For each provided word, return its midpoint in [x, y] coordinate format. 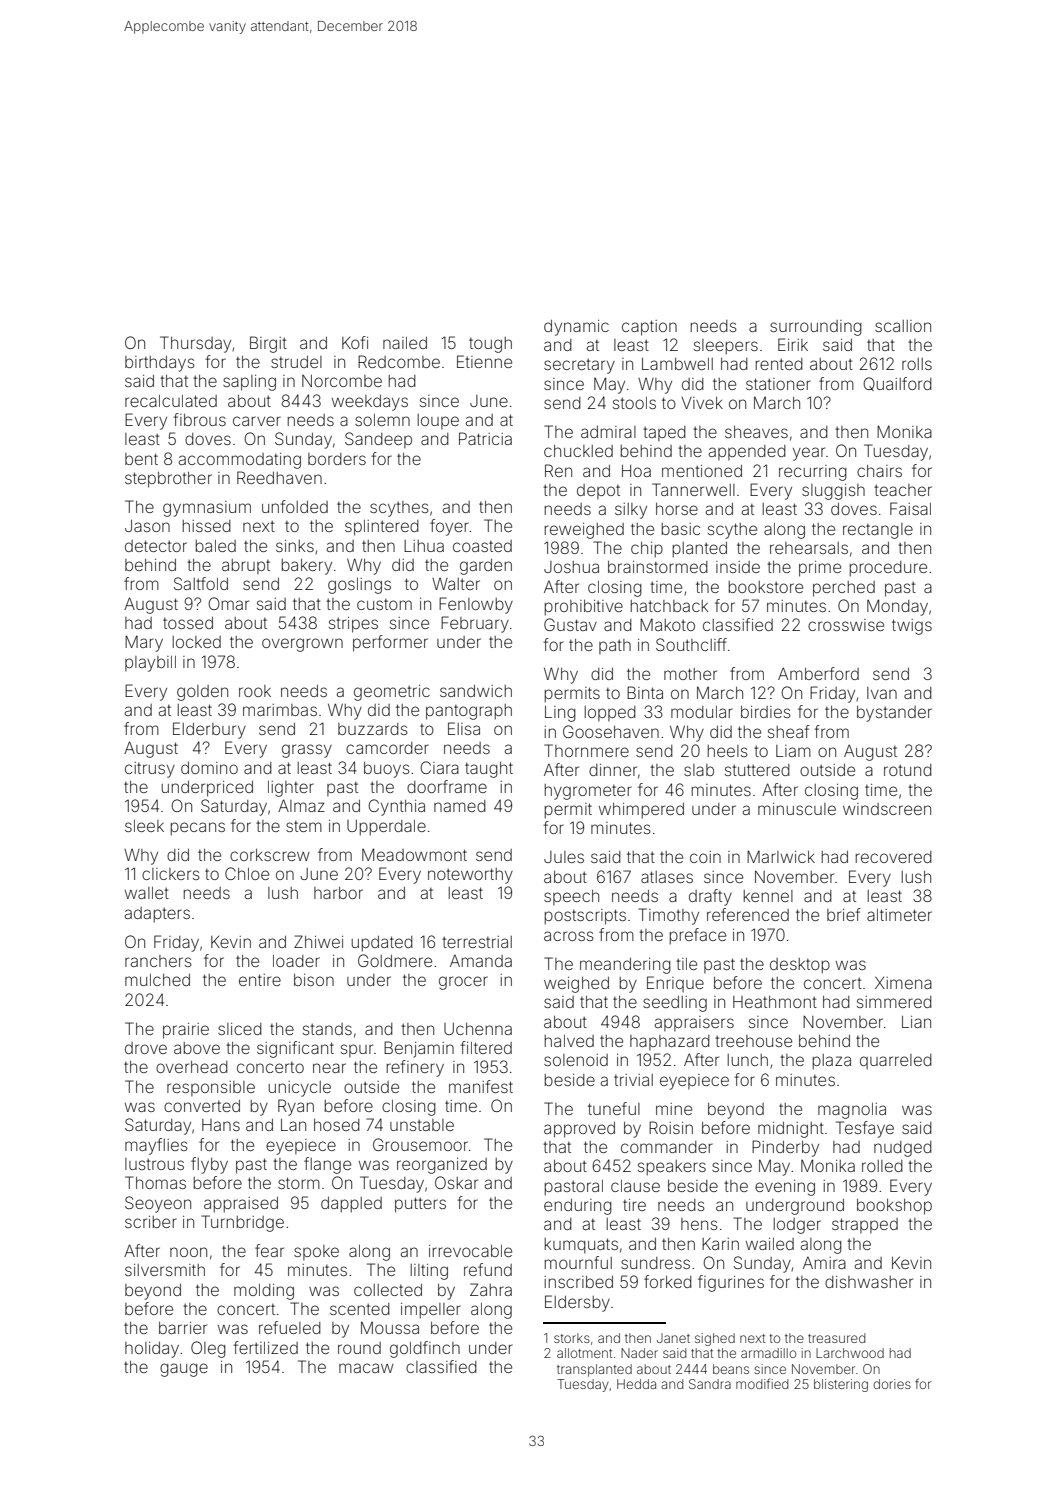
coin [705, 857]
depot [598, 491]
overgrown [302, 645]
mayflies [156, 1146]
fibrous [199, 419]
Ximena [903, 983]
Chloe [247, 873]
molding [264, 1292]
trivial [633, 1080]
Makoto [667, 624]
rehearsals [809, 548]
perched [844, 589]
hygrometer [588, 792]
